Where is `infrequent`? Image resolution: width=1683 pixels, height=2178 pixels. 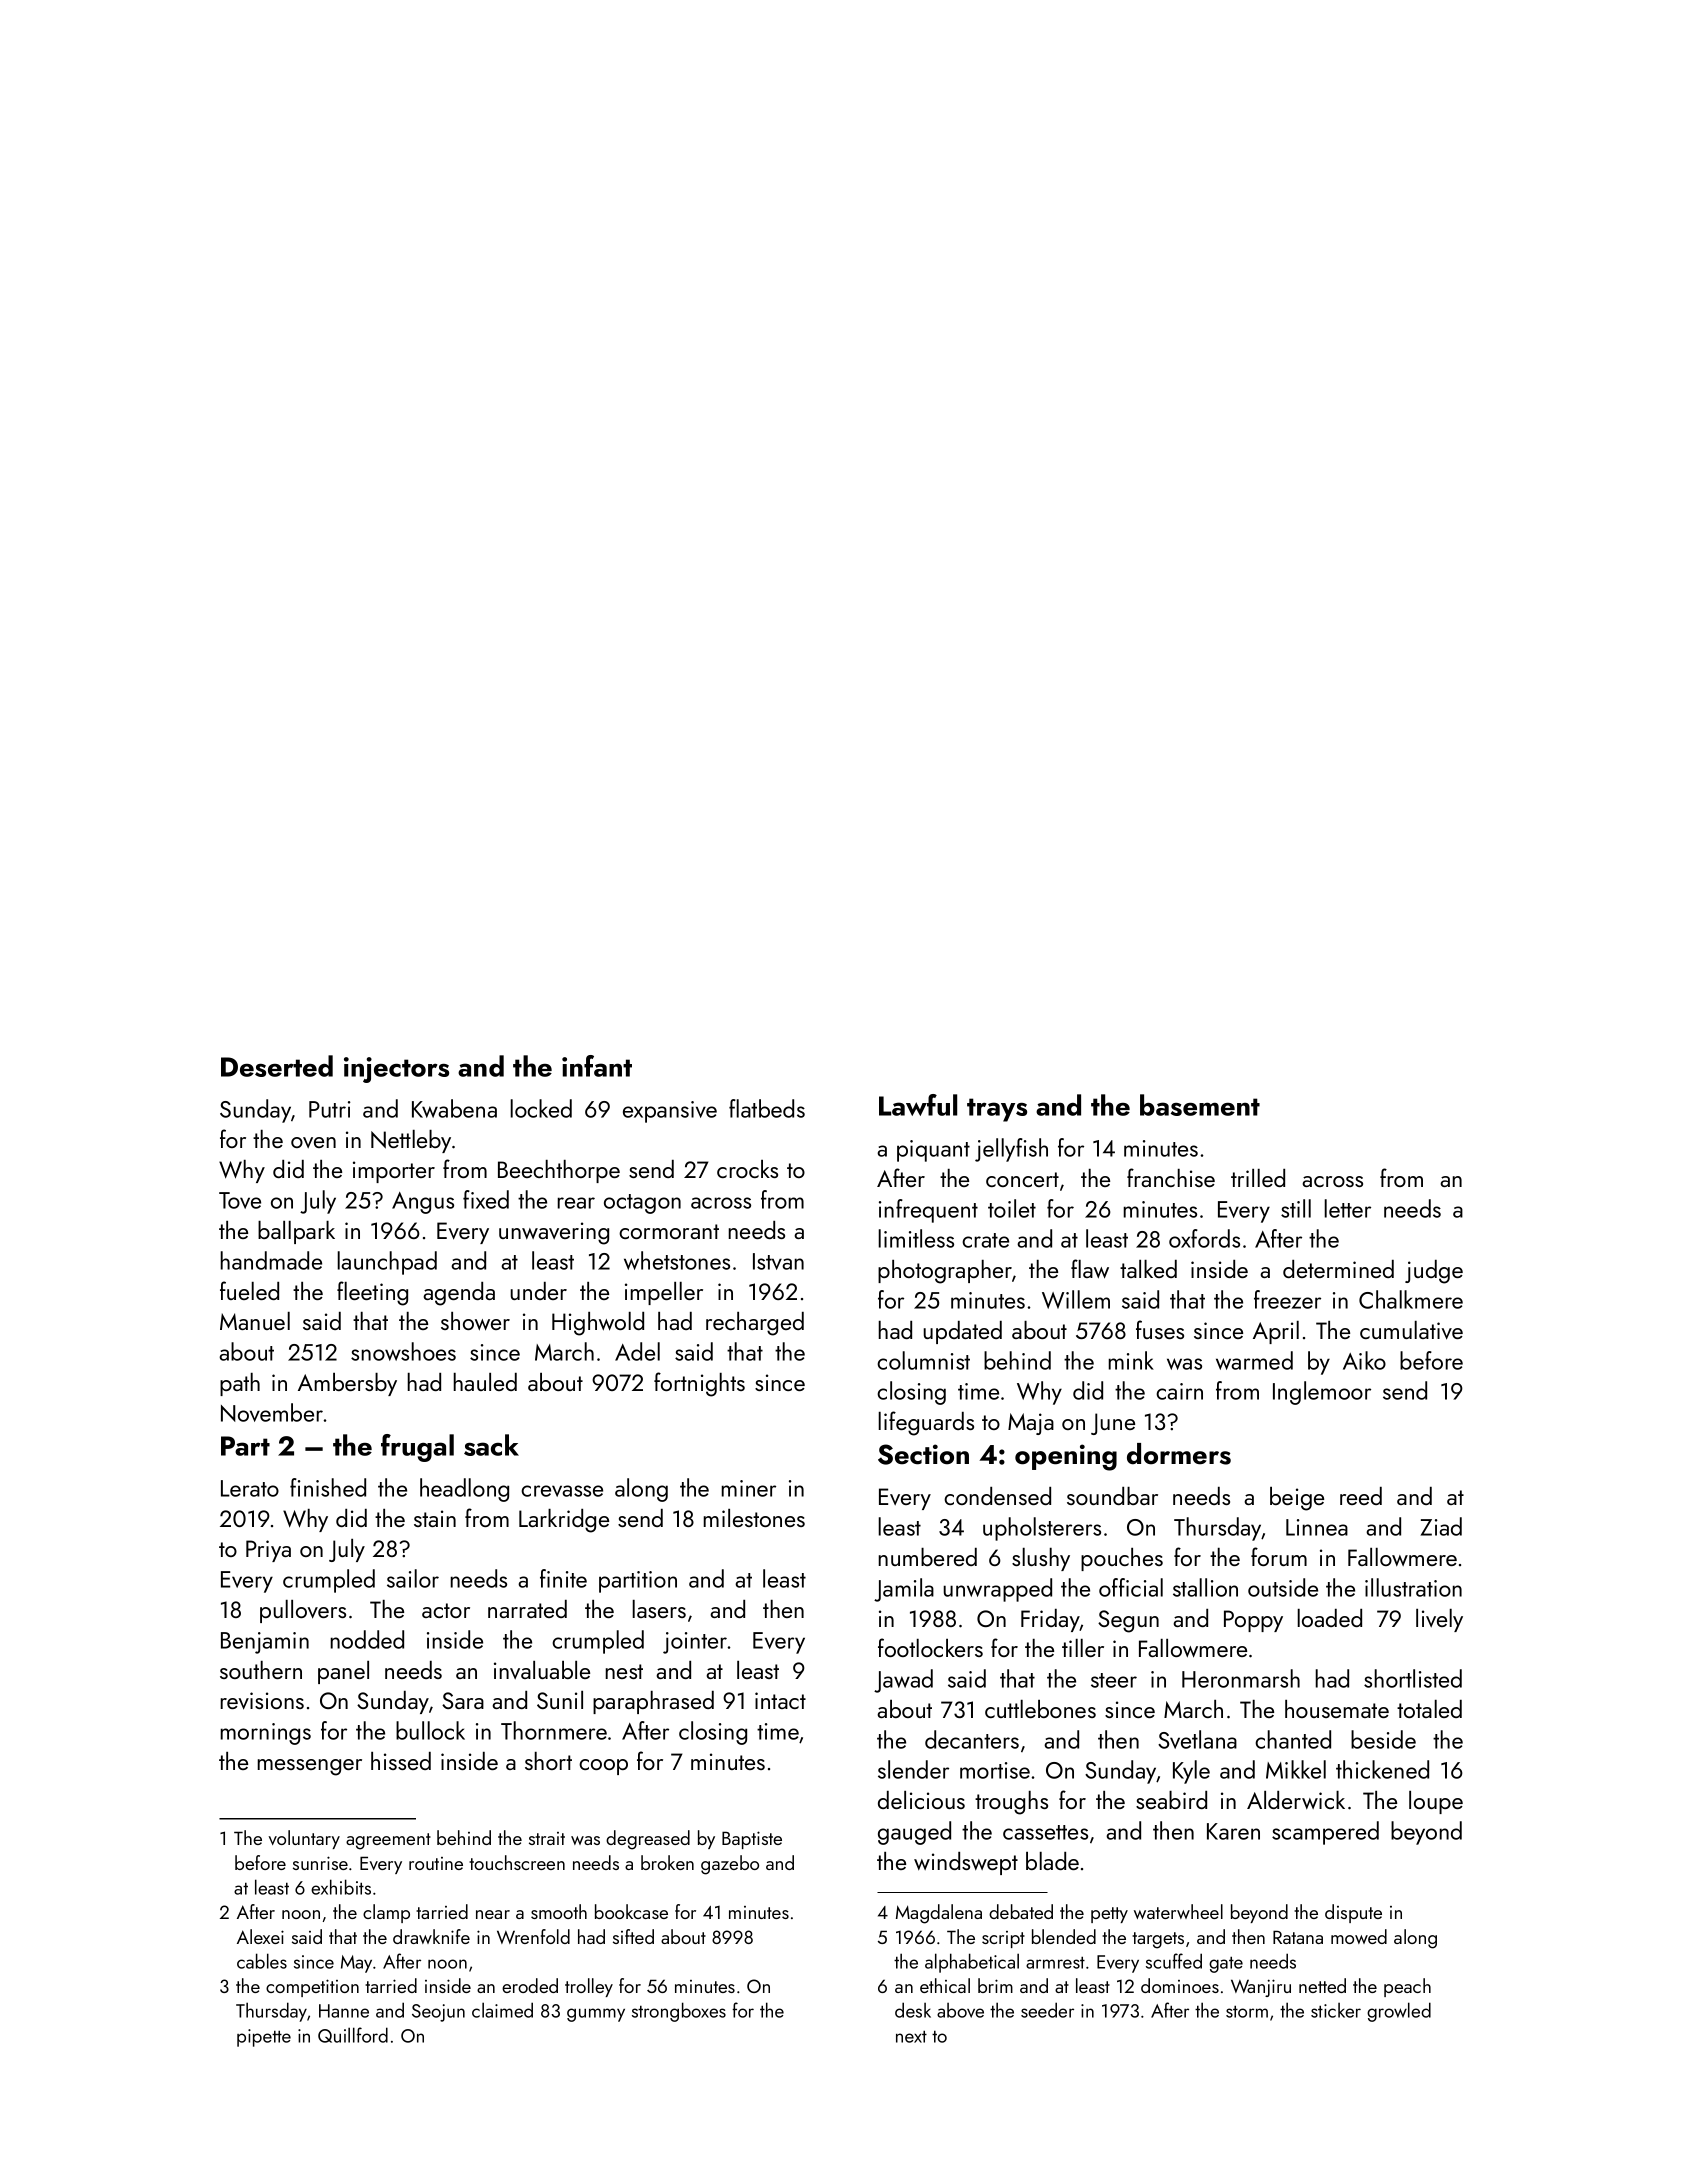
infrequent is located at coordinates (928, 1211).
